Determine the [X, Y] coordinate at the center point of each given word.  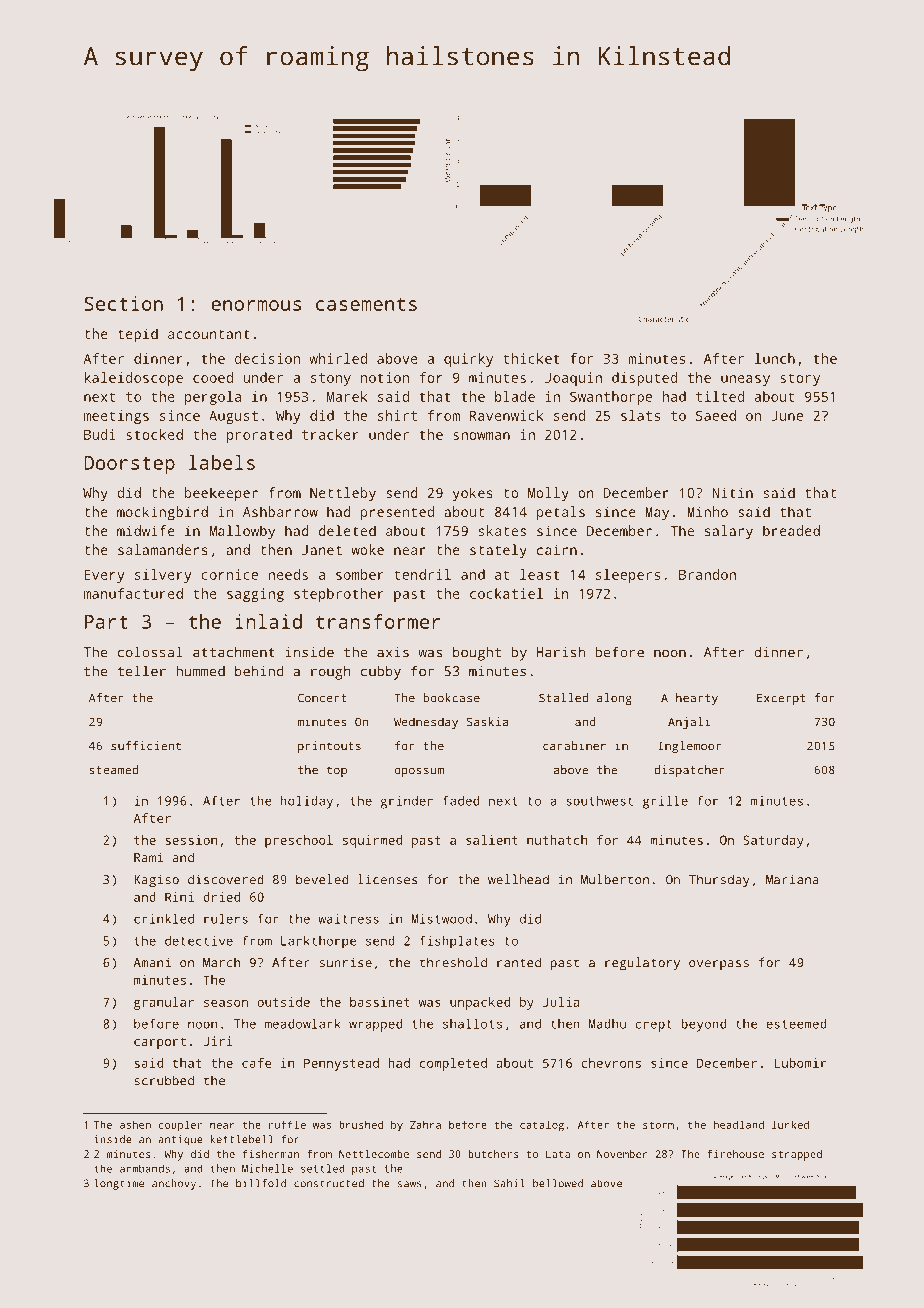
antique [181, 1140]
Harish [560, 652]
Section [123, 303]
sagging [255, 595]
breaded [791, 530]
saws [410, 1184]
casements [366, 304]
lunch [775, 358]
